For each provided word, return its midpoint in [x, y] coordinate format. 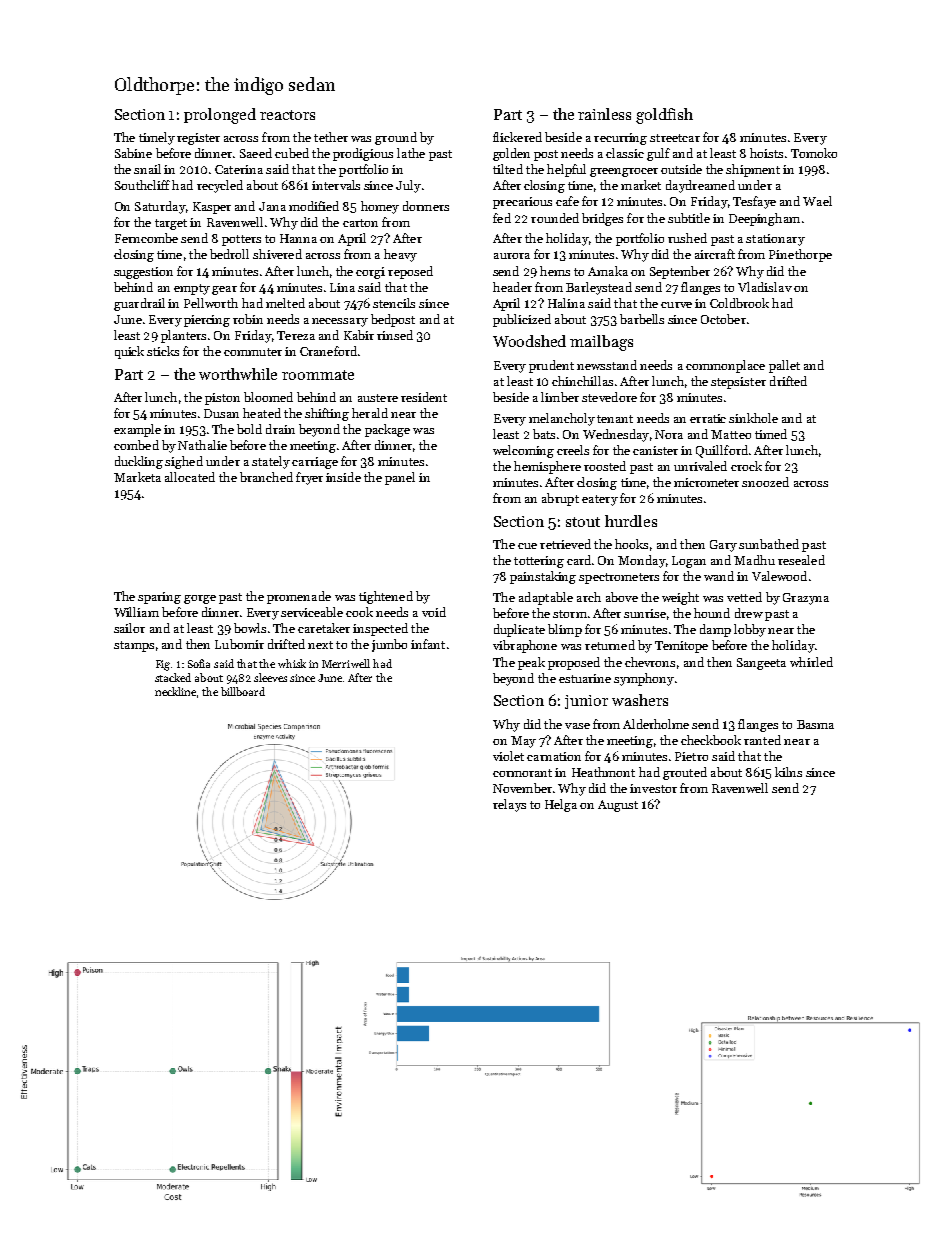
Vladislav [765, 287]
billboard [243, 691]
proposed [574, 663]
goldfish [664, 116]
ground [396, 138]
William [136, 612]
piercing [207, 321]
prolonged [220, 116]
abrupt [560, 499]
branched [266, 477]
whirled [811, 662]
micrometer [706, 482]
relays [509, 805]
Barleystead [599, 288]
